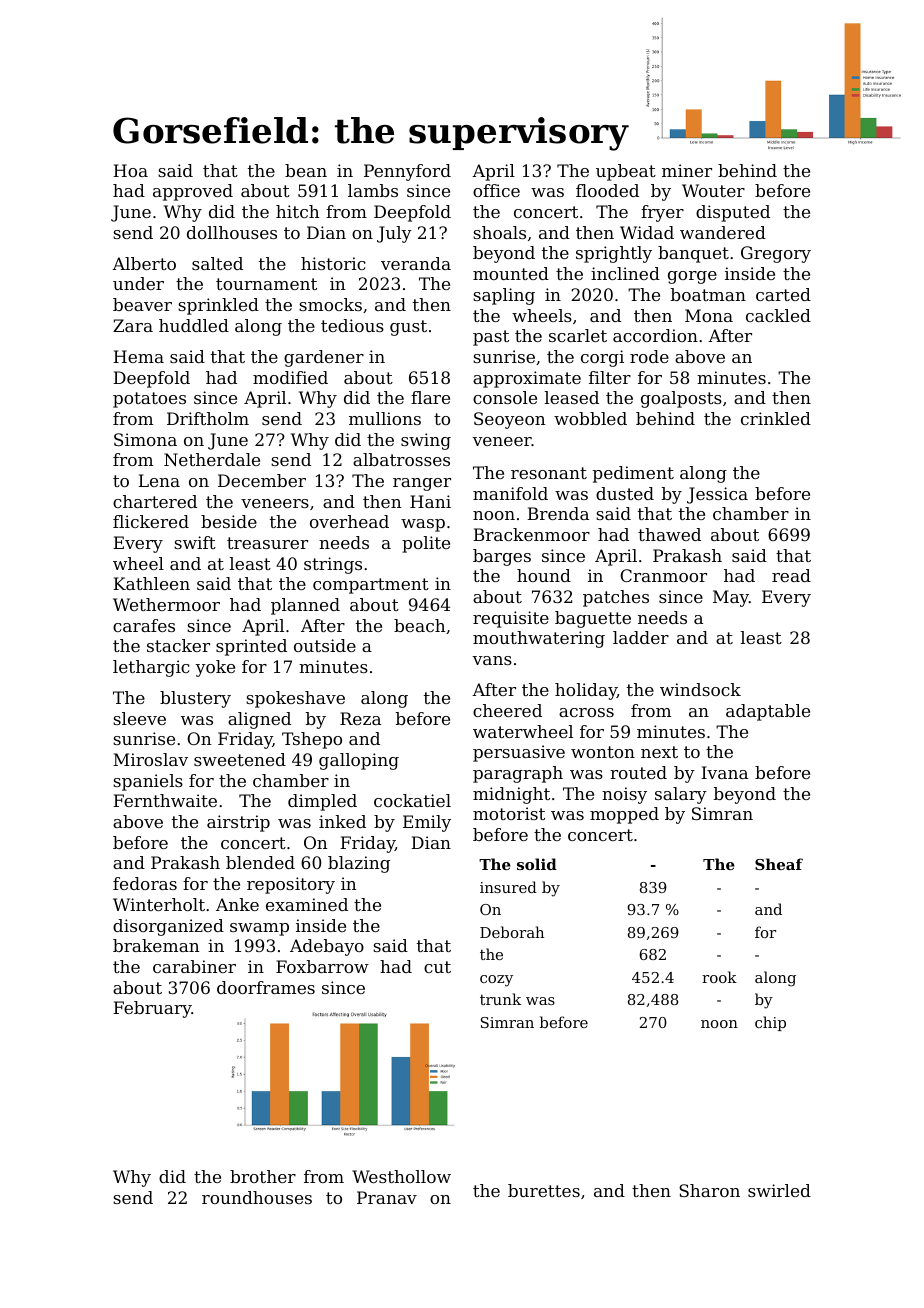  I want to click on past, so click(491, 338).
